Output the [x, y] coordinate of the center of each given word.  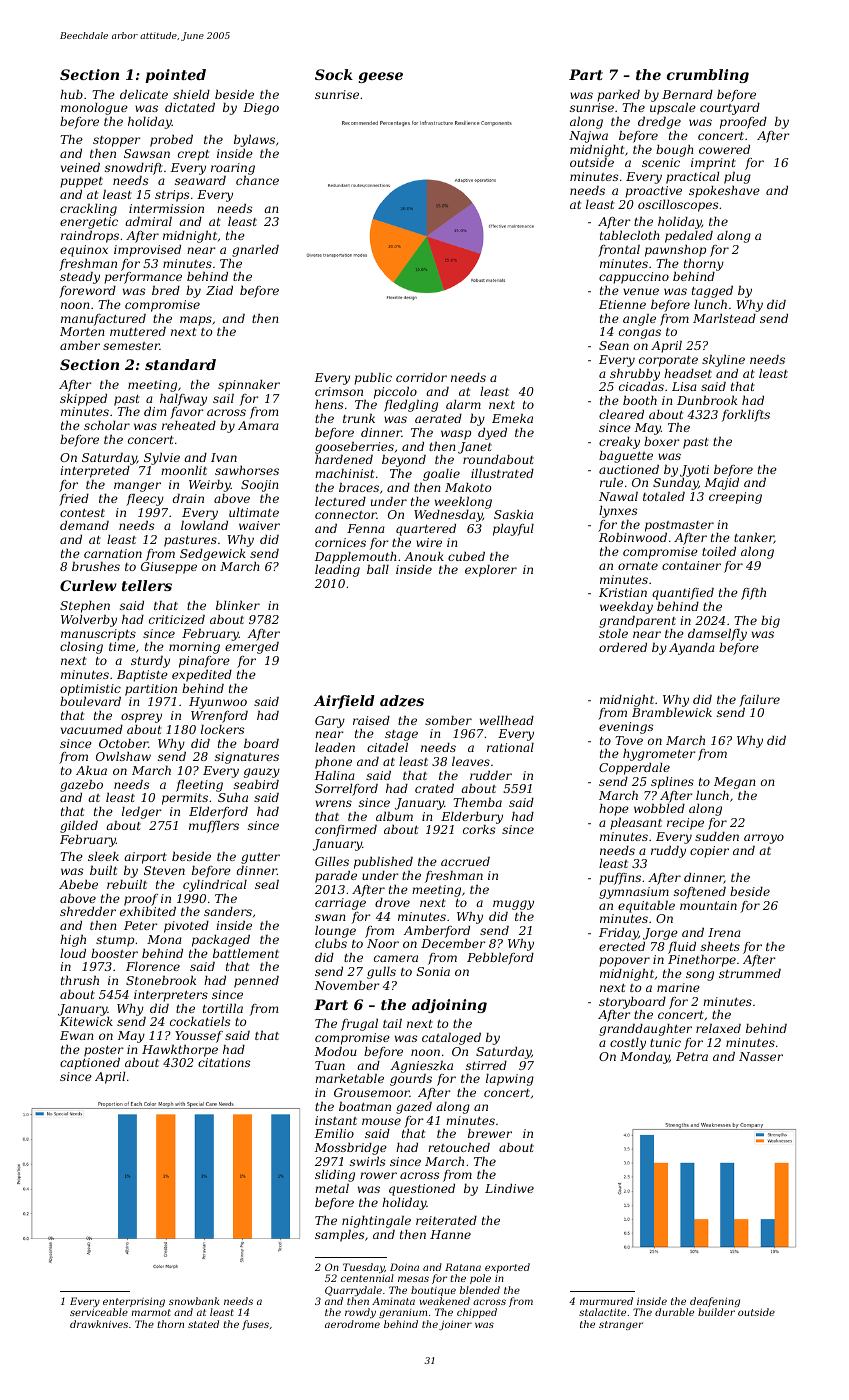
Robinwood [633, 537]
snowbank [194, 1301]
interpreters [171, 996]
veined [80, 167]
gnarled [255, 251]
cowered [724, 149]
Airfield [344, 702]
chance [257, 180]
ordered [623, 647]
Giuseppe [169, 568]
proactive [653, 192]
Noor [383, 943]
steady [80, 278]
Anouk [424, 556]
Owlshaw [123, 756]
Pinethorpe [702, 961]
